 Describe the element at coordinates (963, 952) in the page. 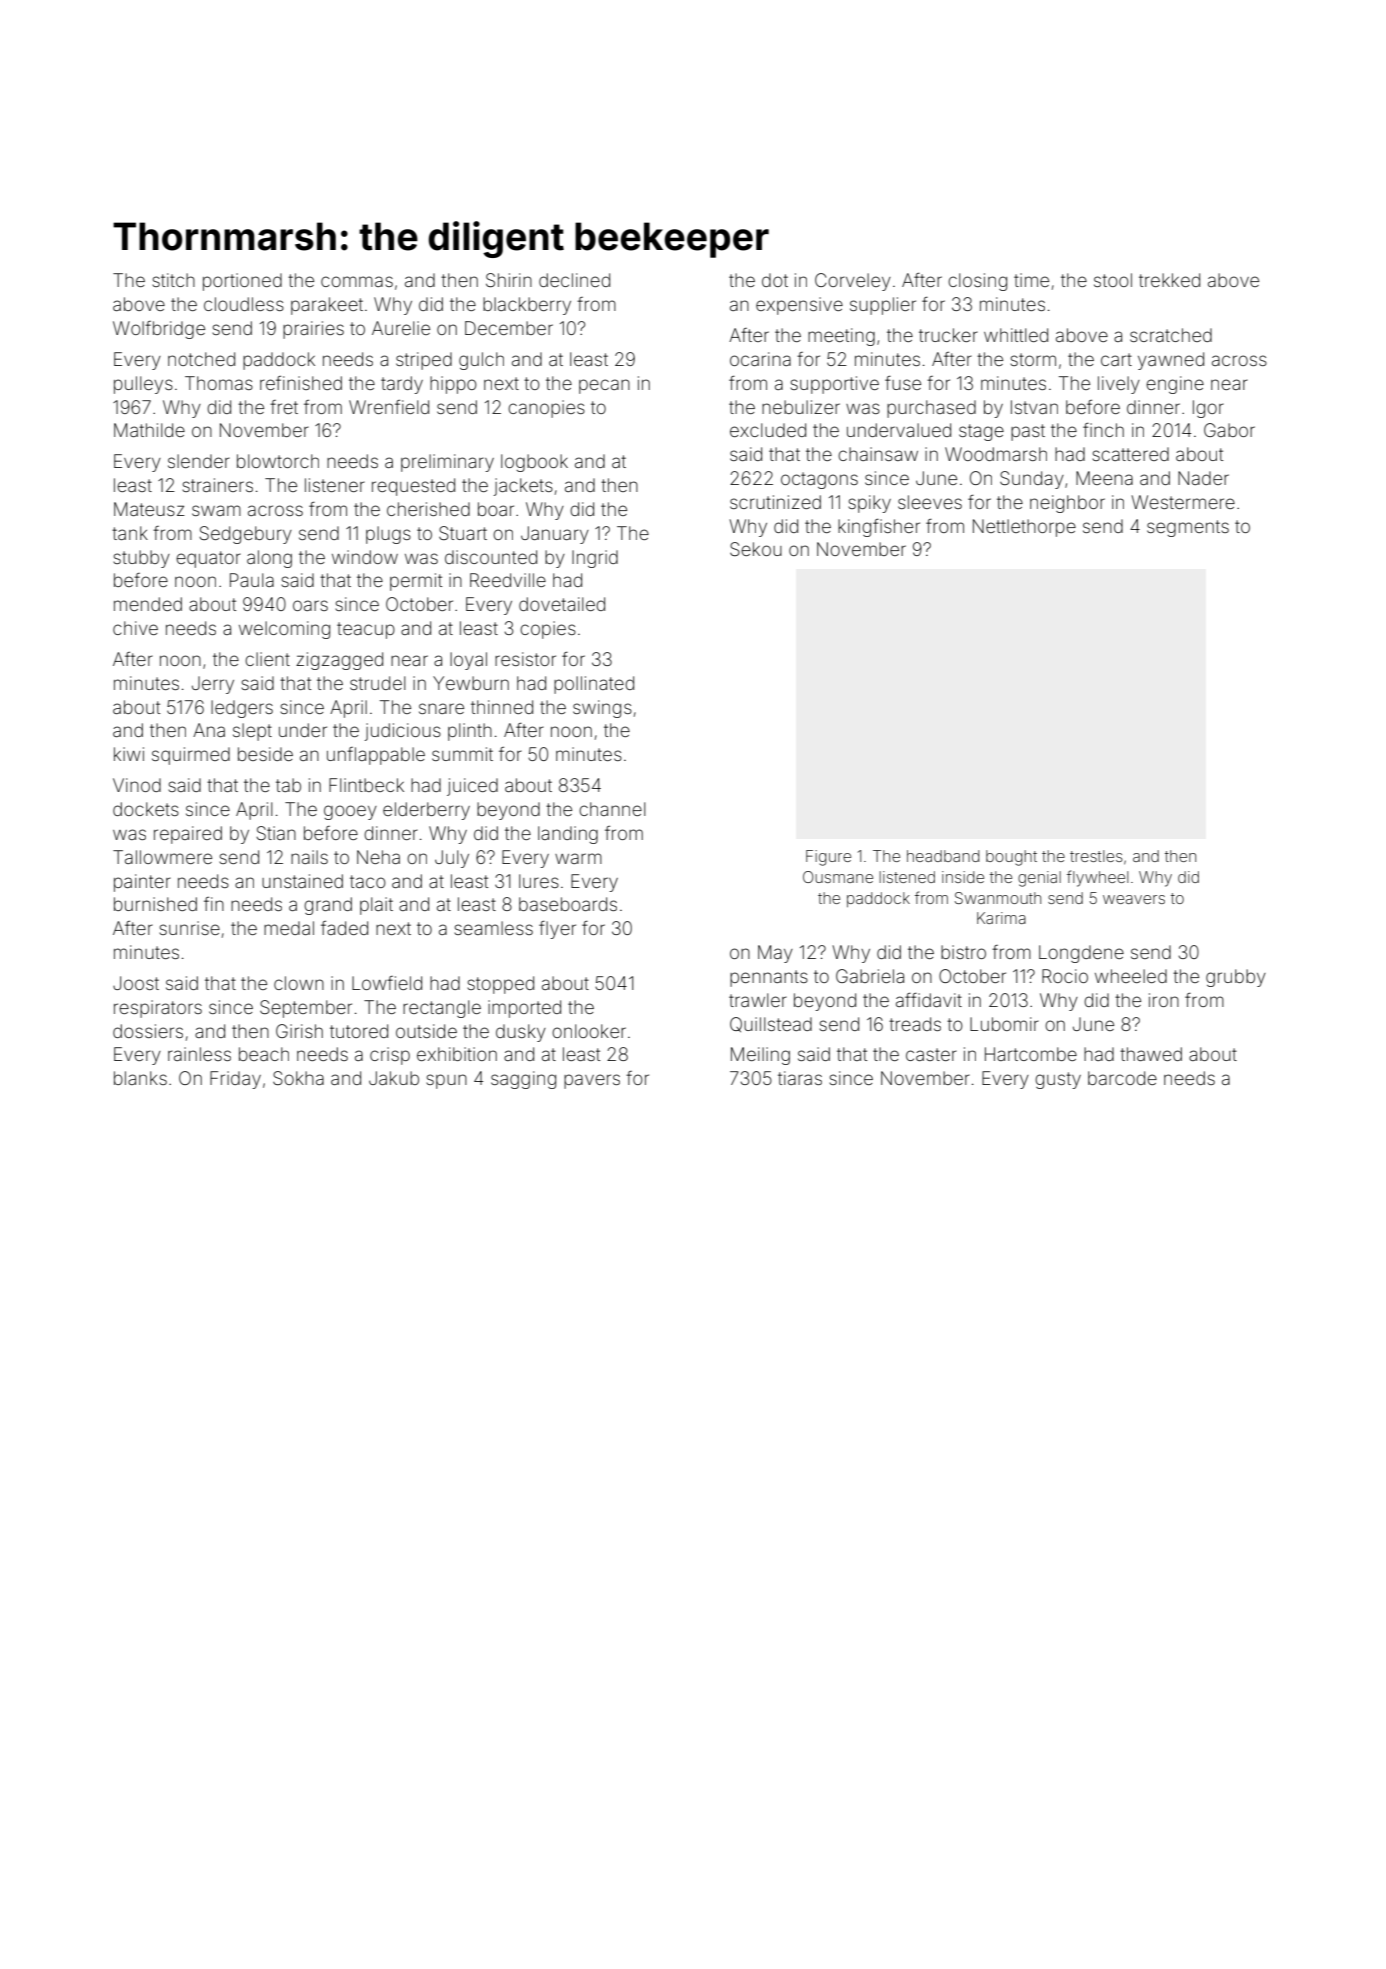

I see `bistro` at that location.
